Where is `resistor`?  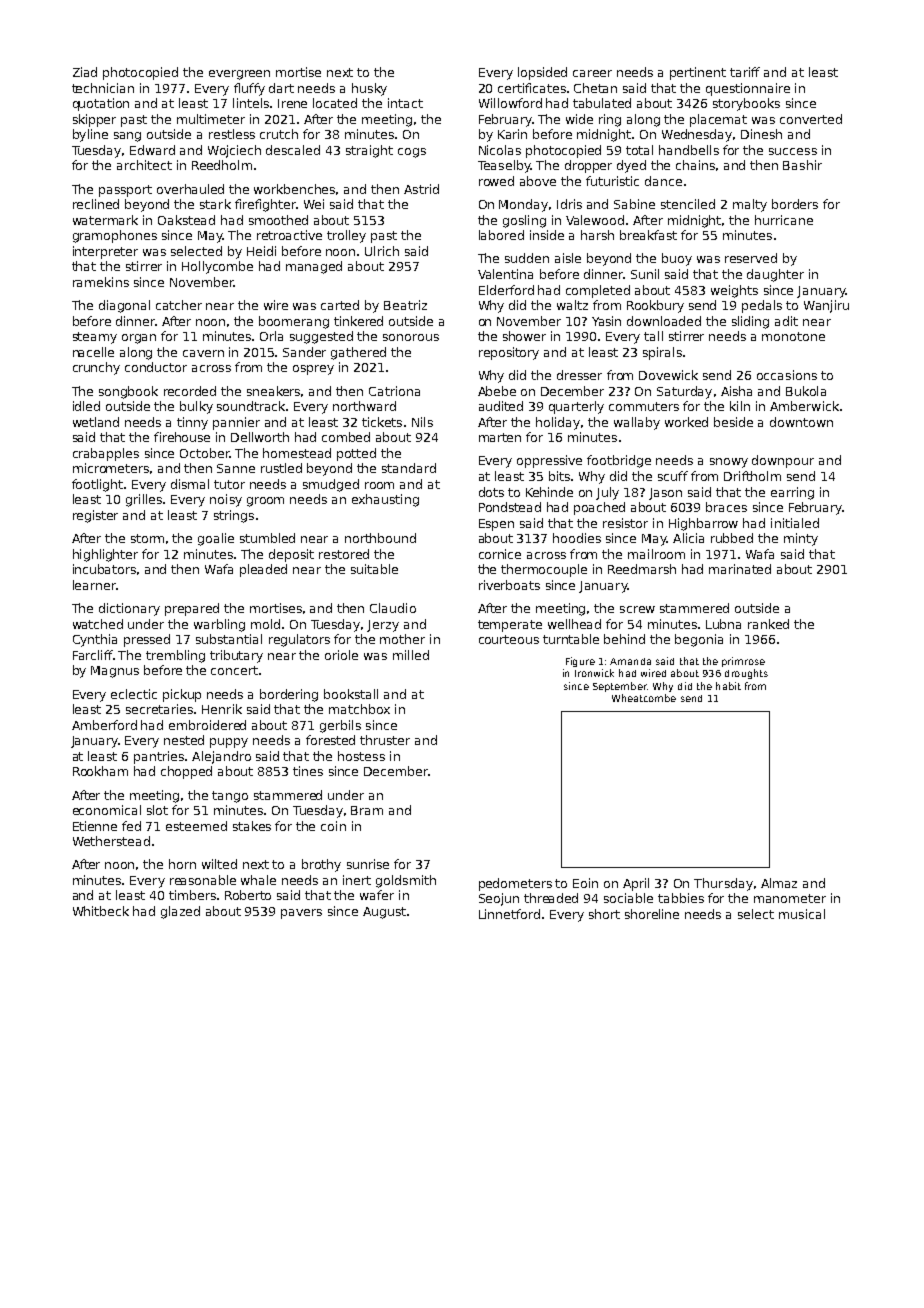 resistor is located at coordinates (625, 523).
